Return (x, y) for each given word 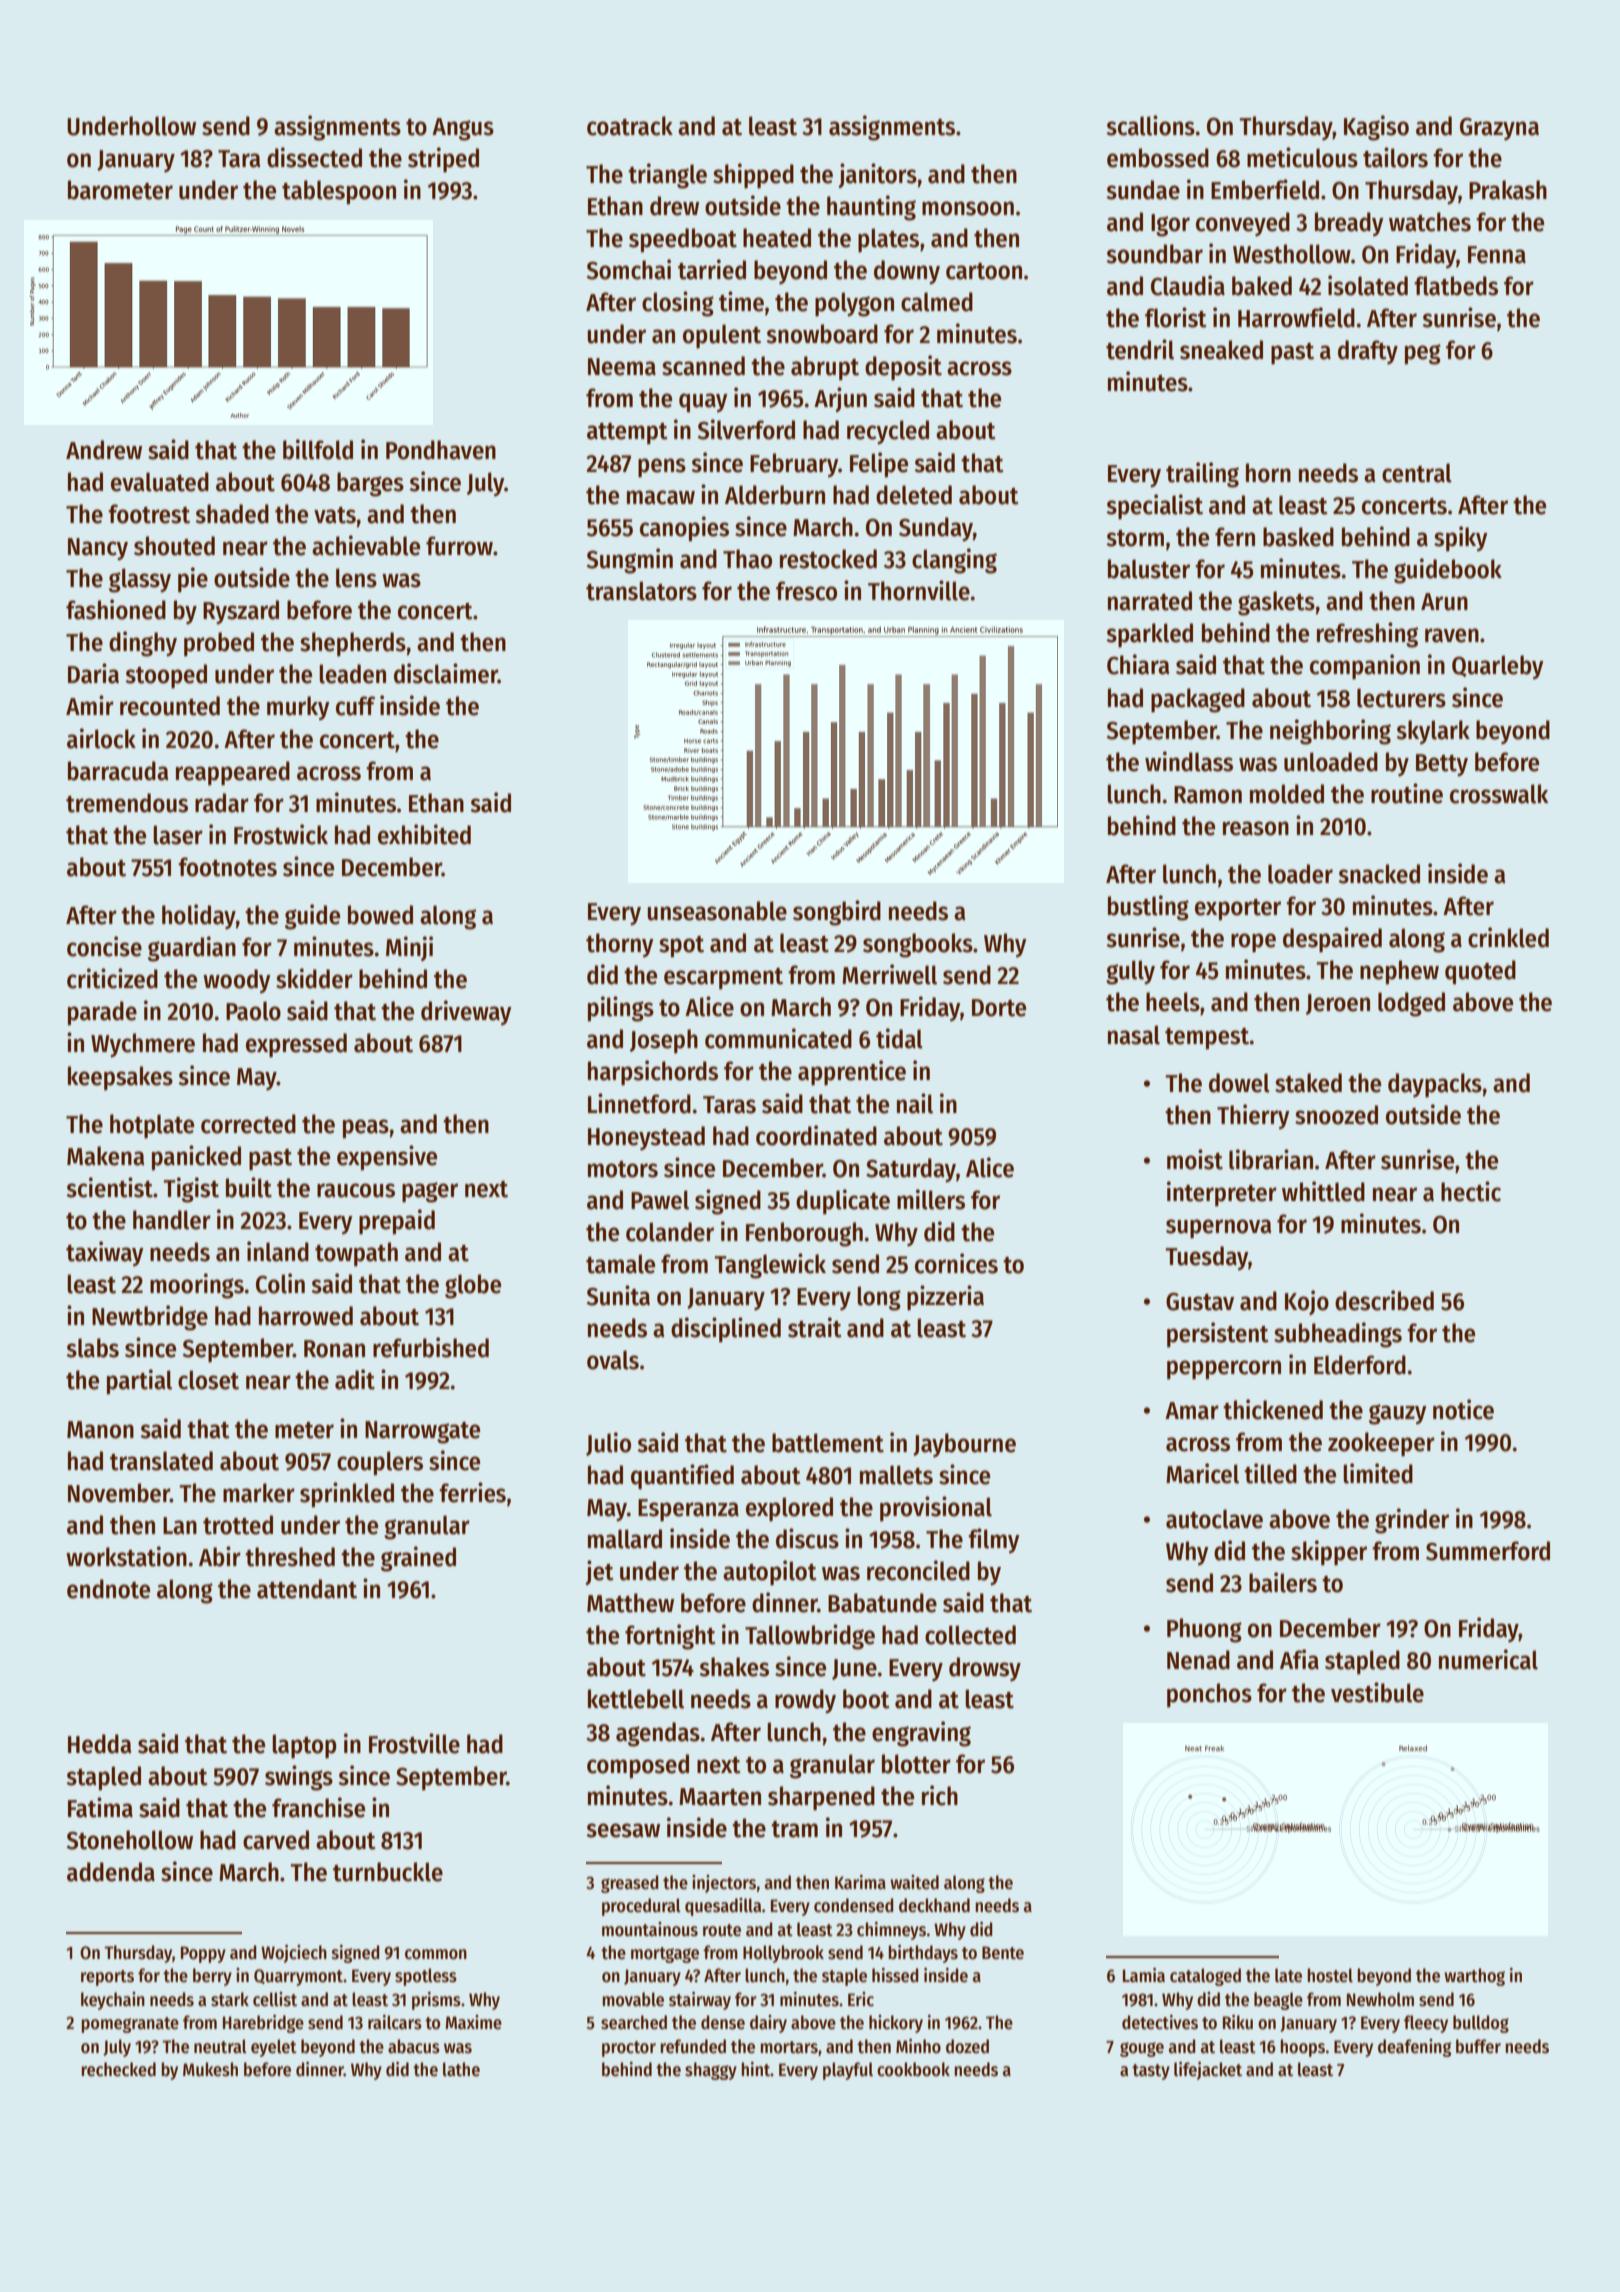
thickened (1273, 1409)
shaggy (711, 2071)
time (741, 301)
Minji (409, 948)
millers (931, 1199)
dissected (314, 157)
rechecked (118, 2069)
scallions (1151, 125)
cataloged (1205, 1977)
